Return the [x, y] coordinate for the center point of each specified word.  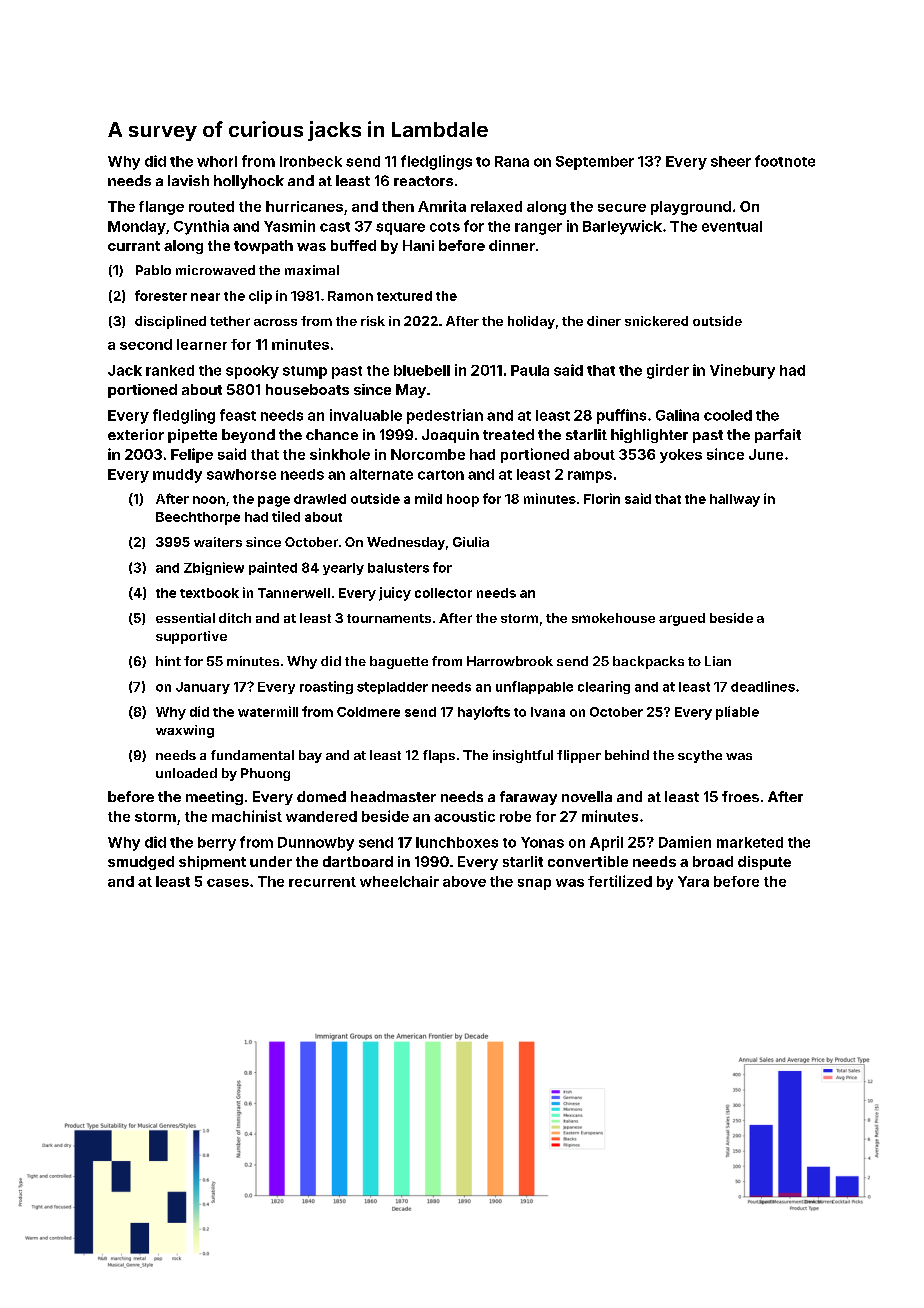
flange [161, 208]
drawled [320, 499]
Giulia [471, 542]
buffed [353, 245]
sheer [731, 161]
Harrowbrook [510, 661]
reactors [423, 181]
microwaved [215, 270]
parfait [778, 436]
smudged [141, 863]
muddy [177, 476]
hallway [735, 500]
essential [185, 618]
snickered [656, 321]
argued [682, 619]
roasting [326, 687]
